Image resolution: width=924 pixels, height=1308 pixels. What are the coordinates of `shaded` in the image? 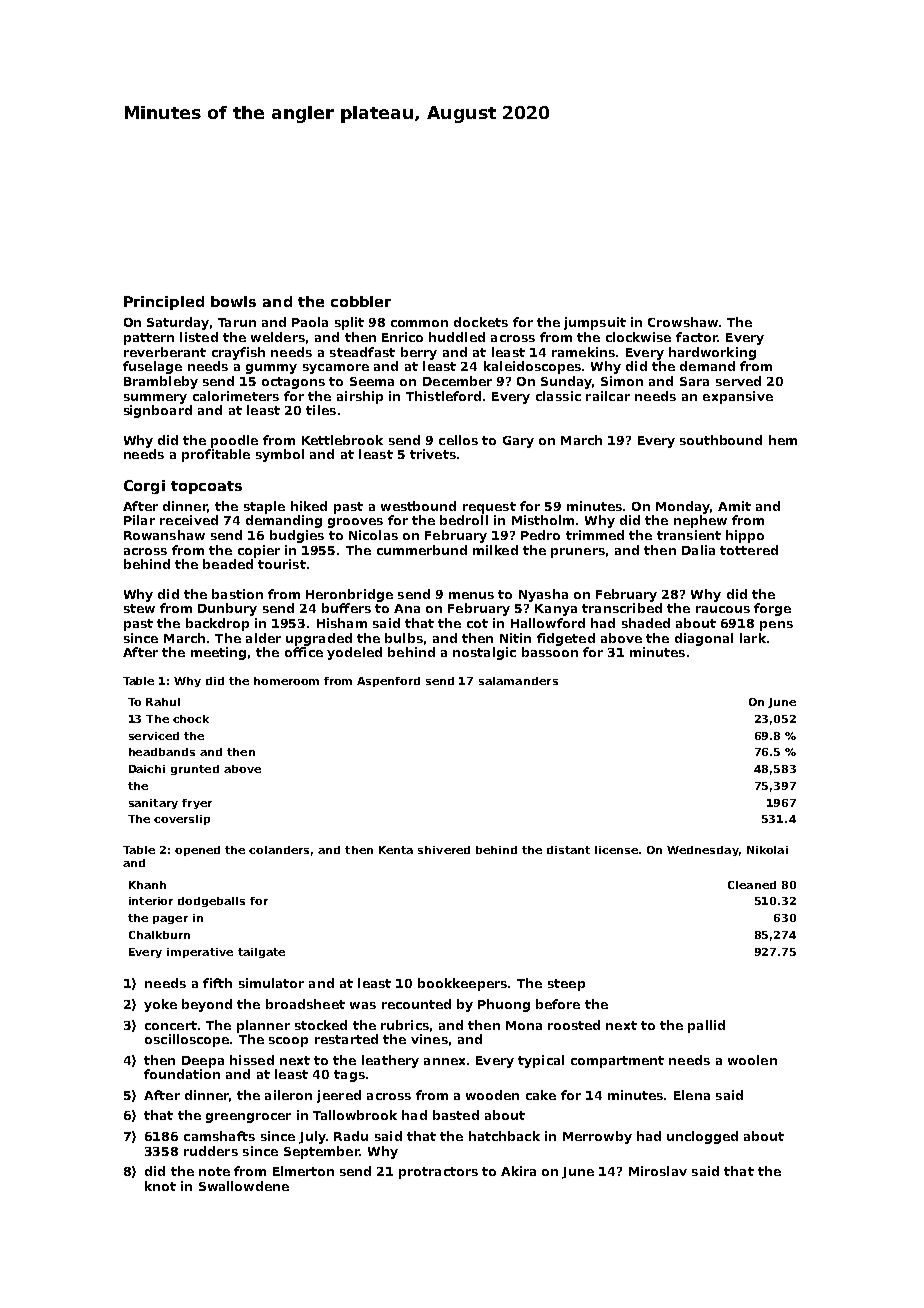 It's located at (646, 623).
